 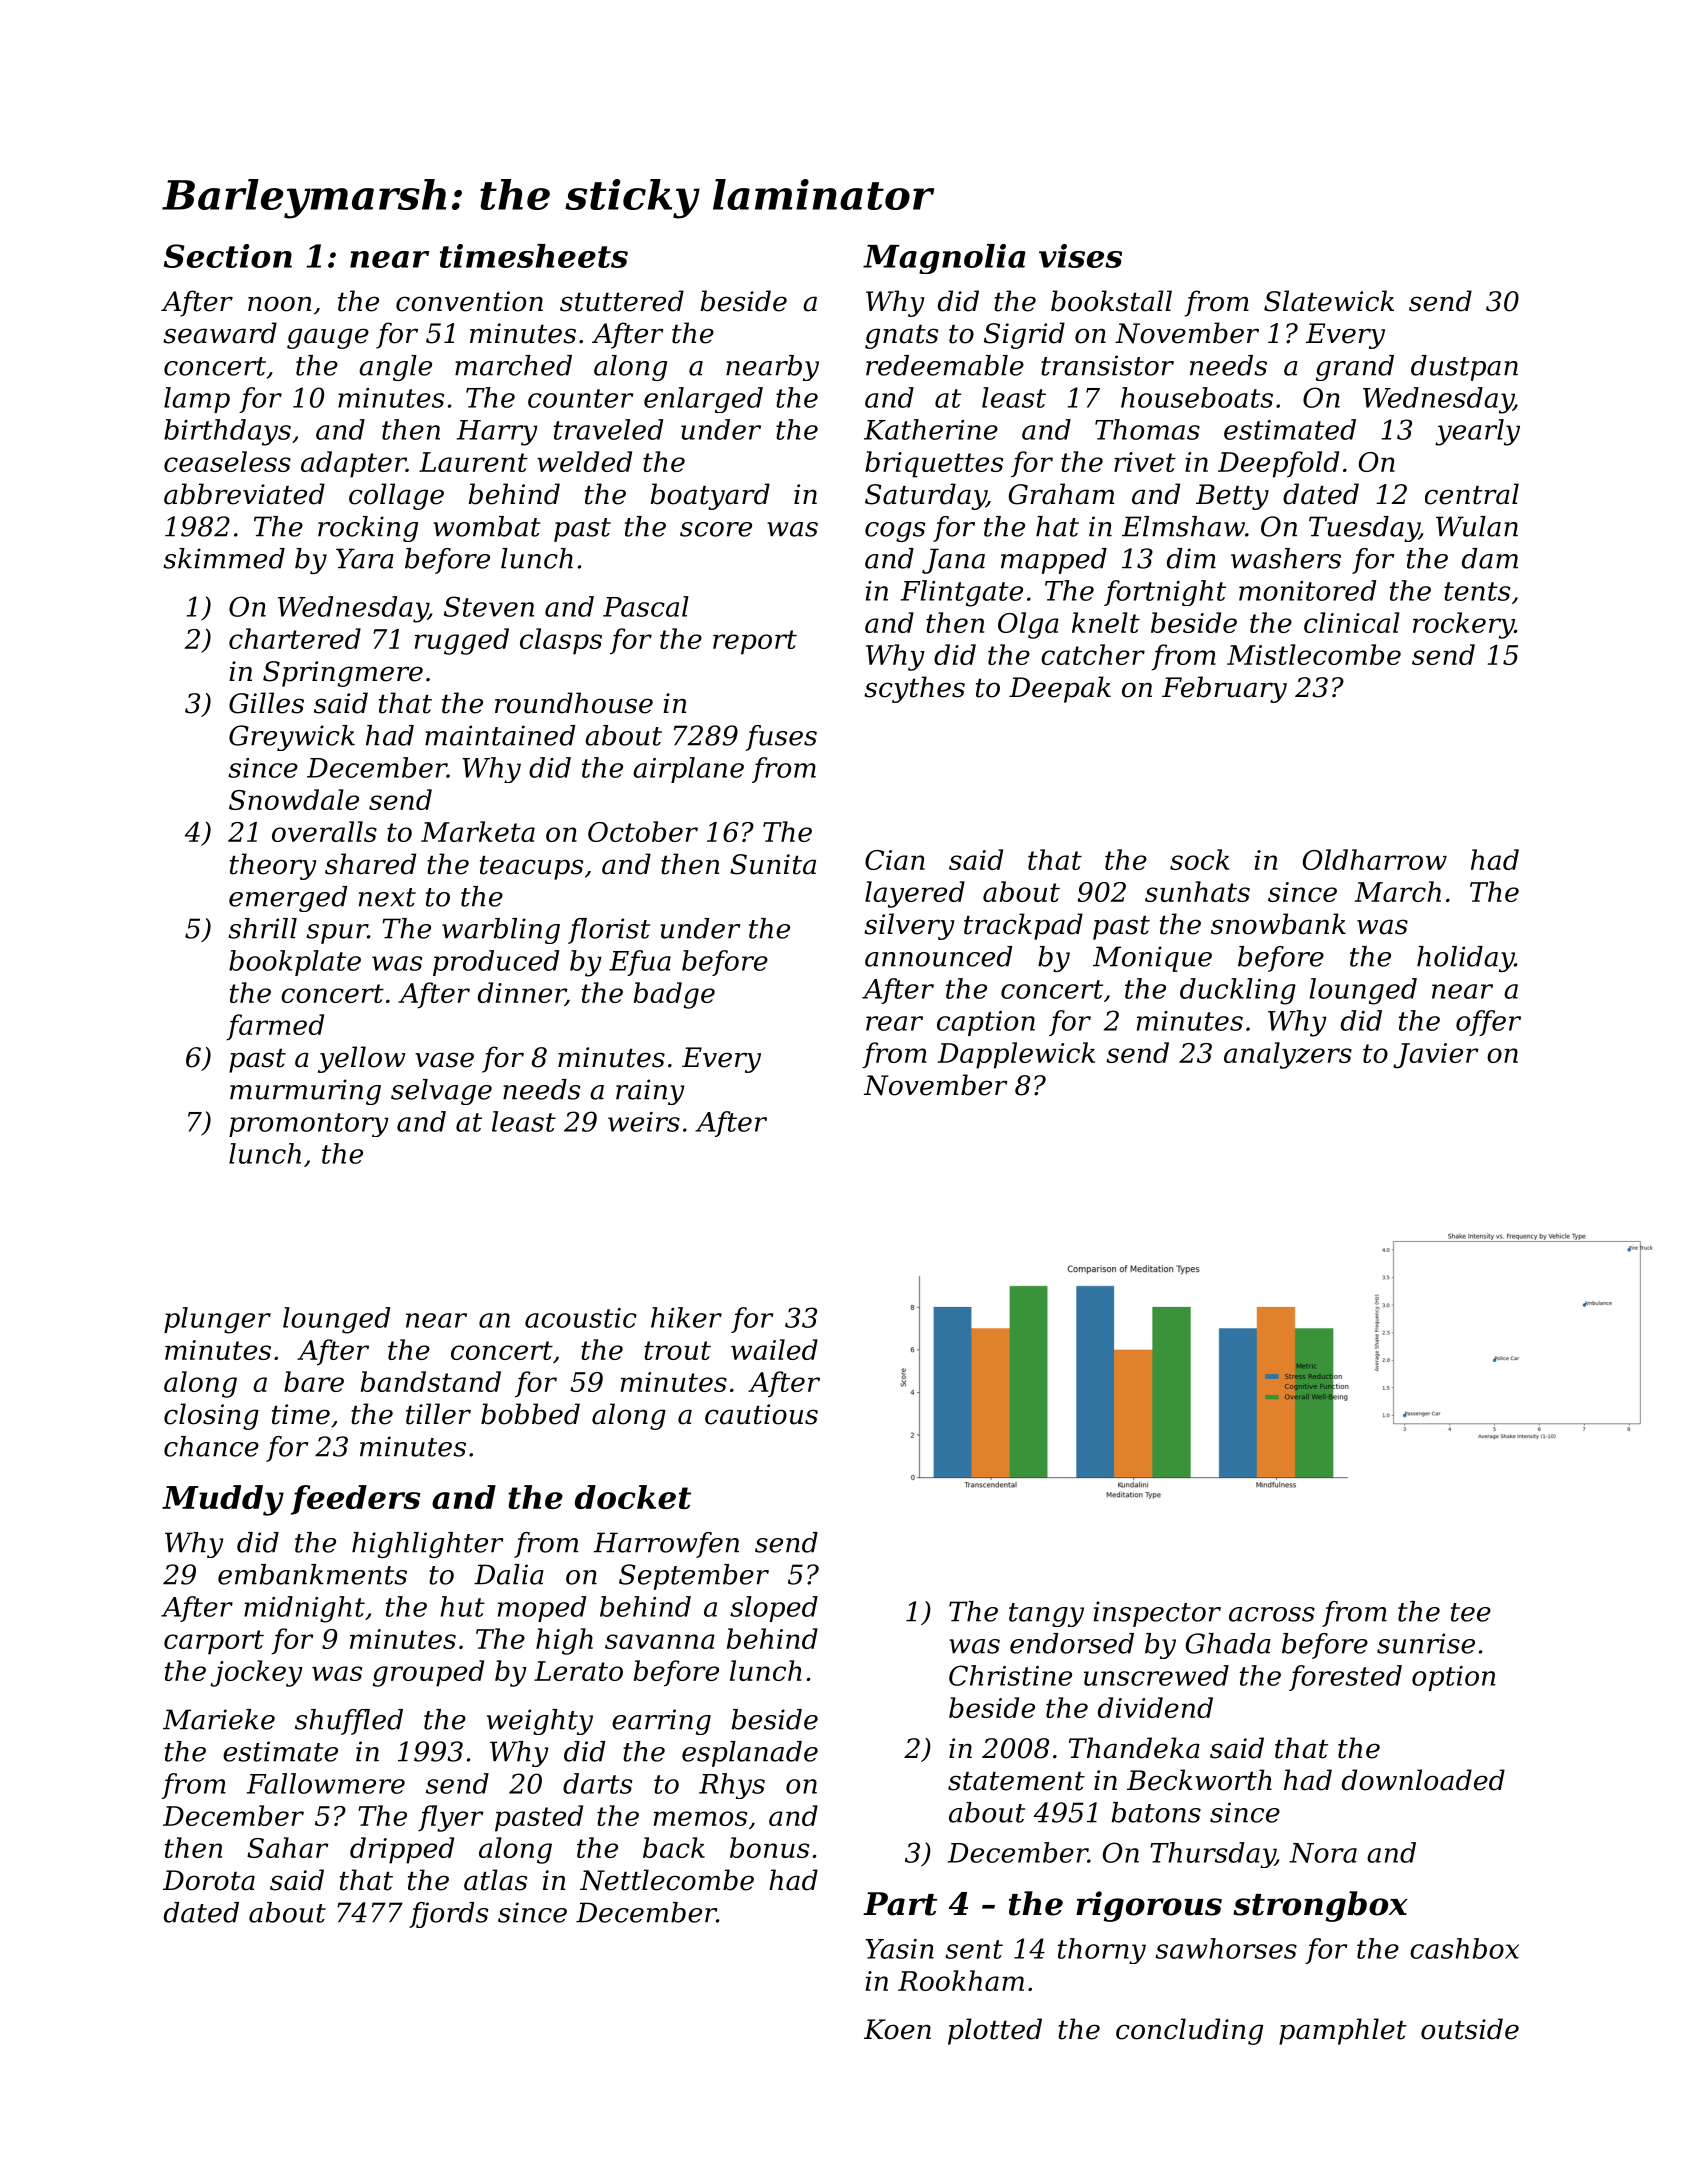 I want to click on rear, so click(x=894, y=1023).
